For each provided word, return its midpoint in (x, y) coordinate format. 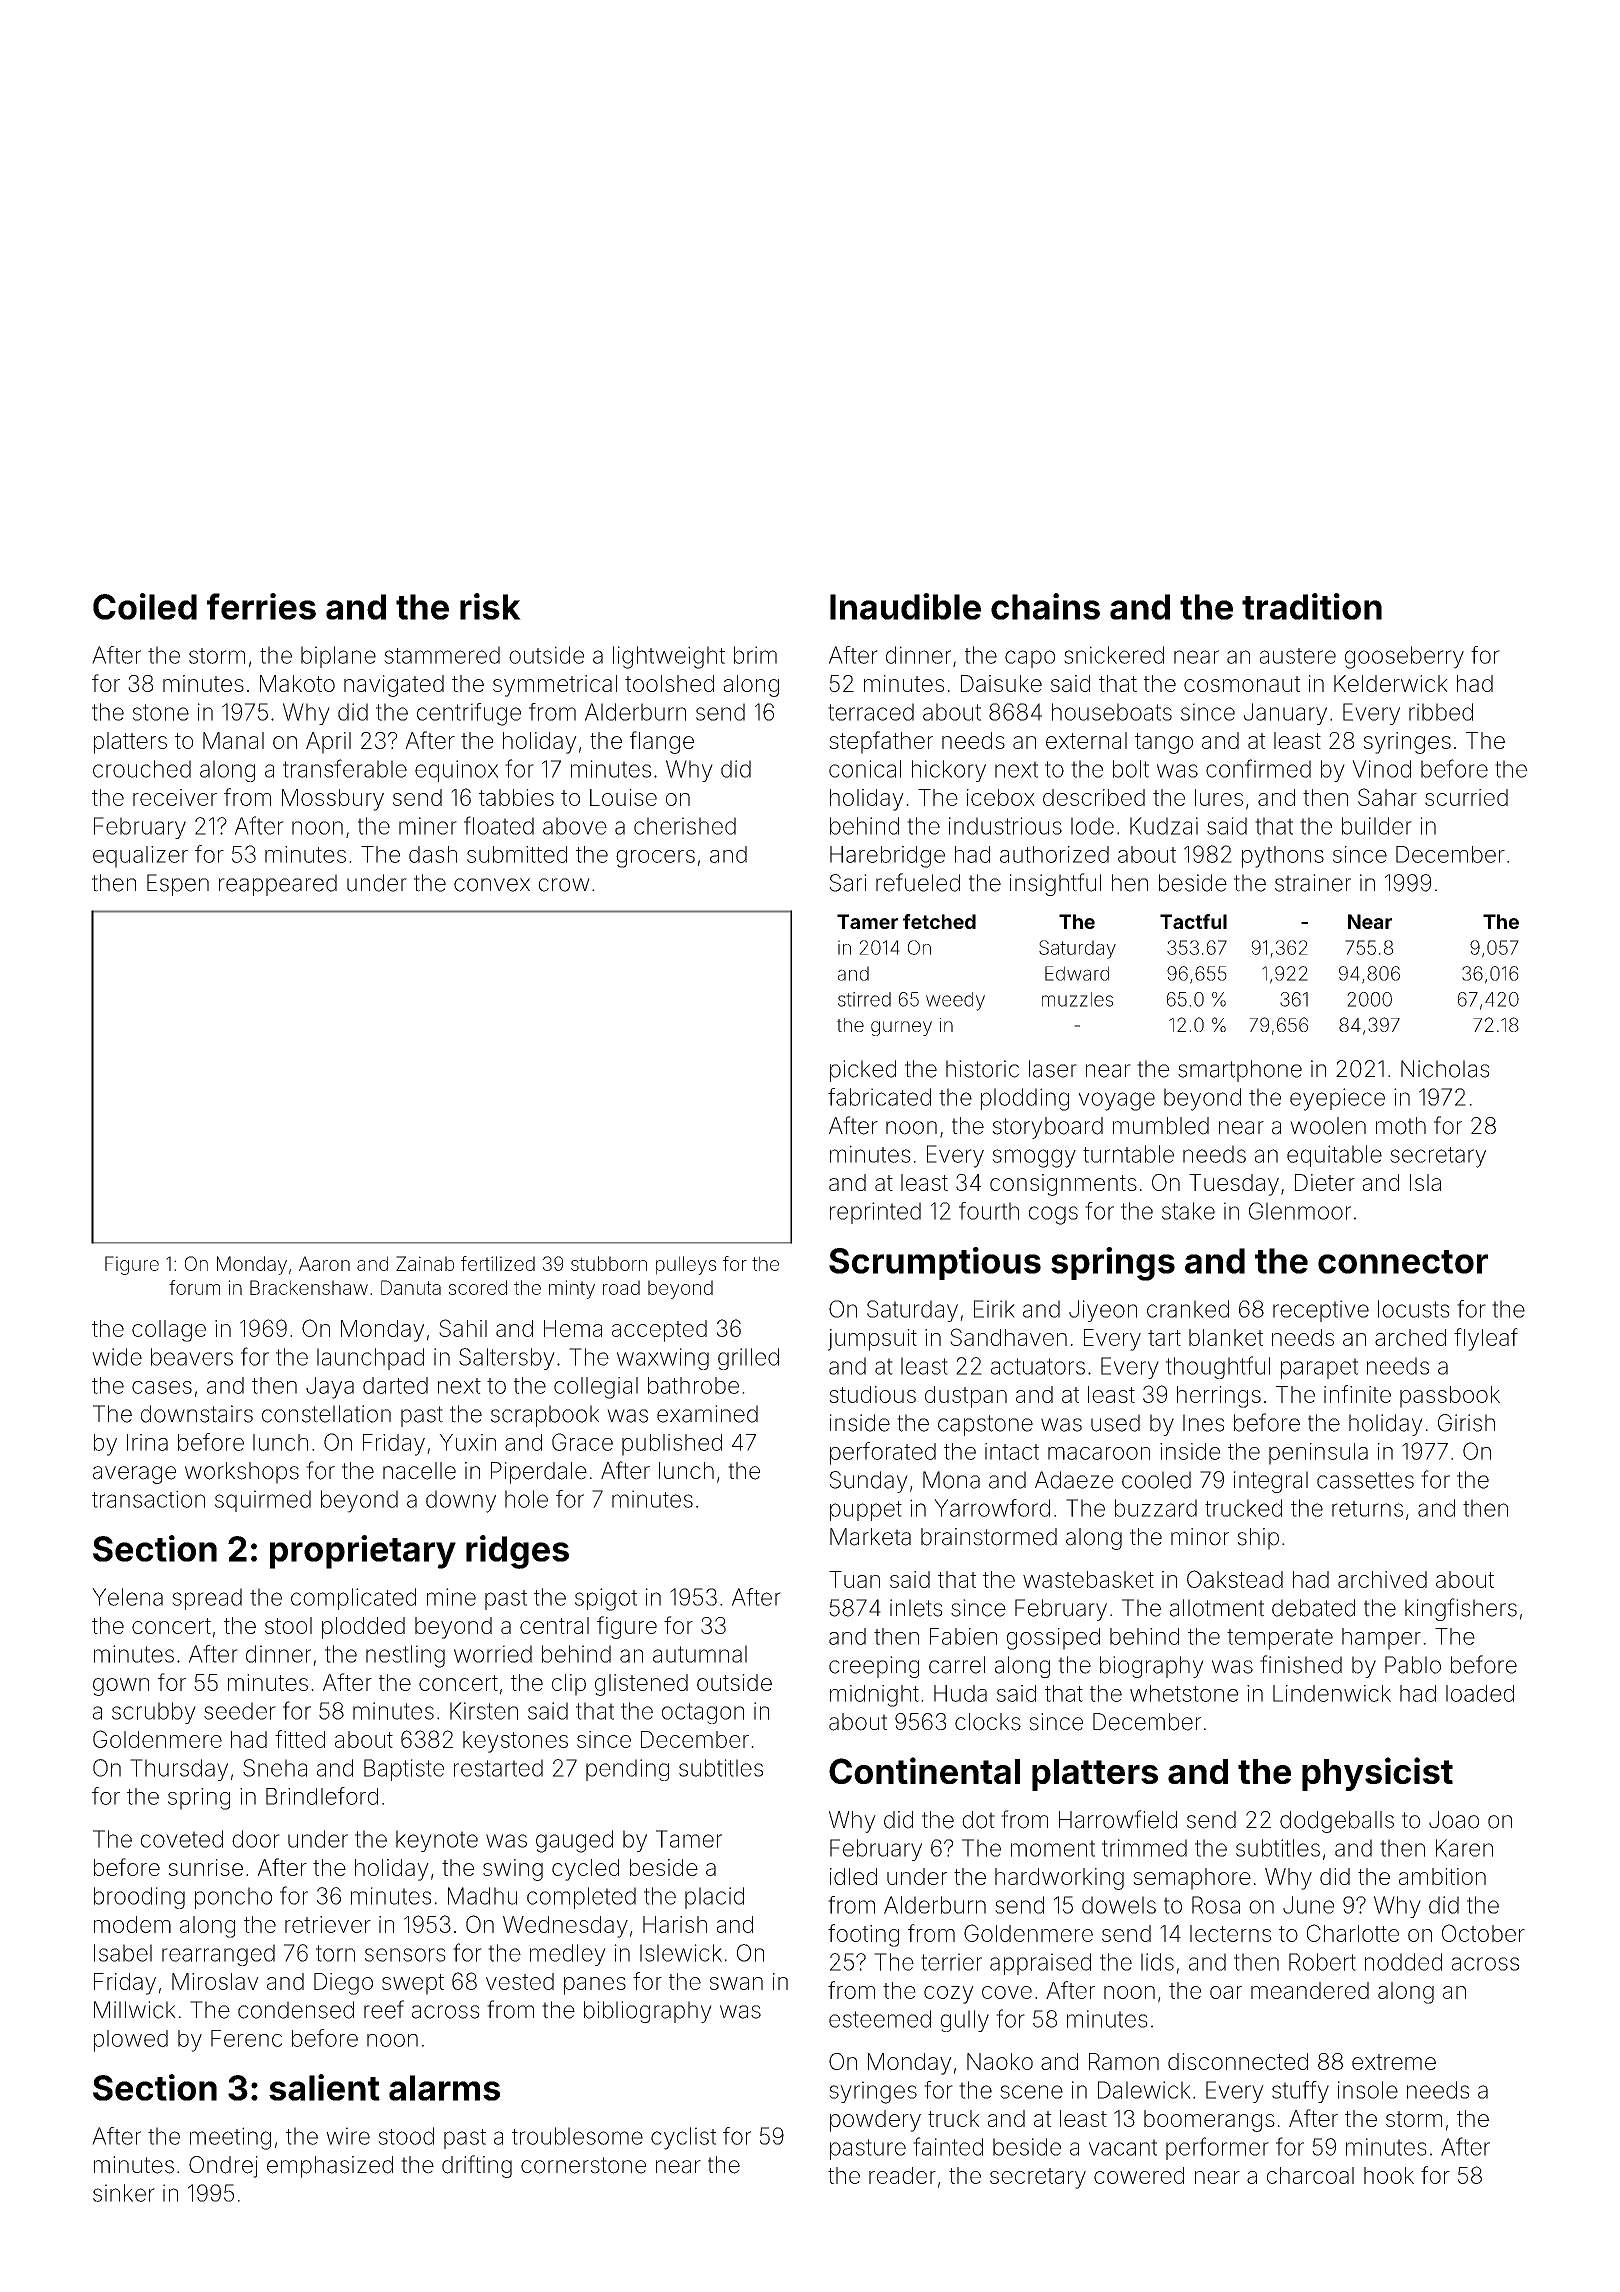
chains (1045, 606)
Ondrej (223, 2167)
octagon (703, 1713)
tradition (1312, 606)
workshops (242, 1473)
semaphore (1192, 1879)
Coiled (145, 606)
